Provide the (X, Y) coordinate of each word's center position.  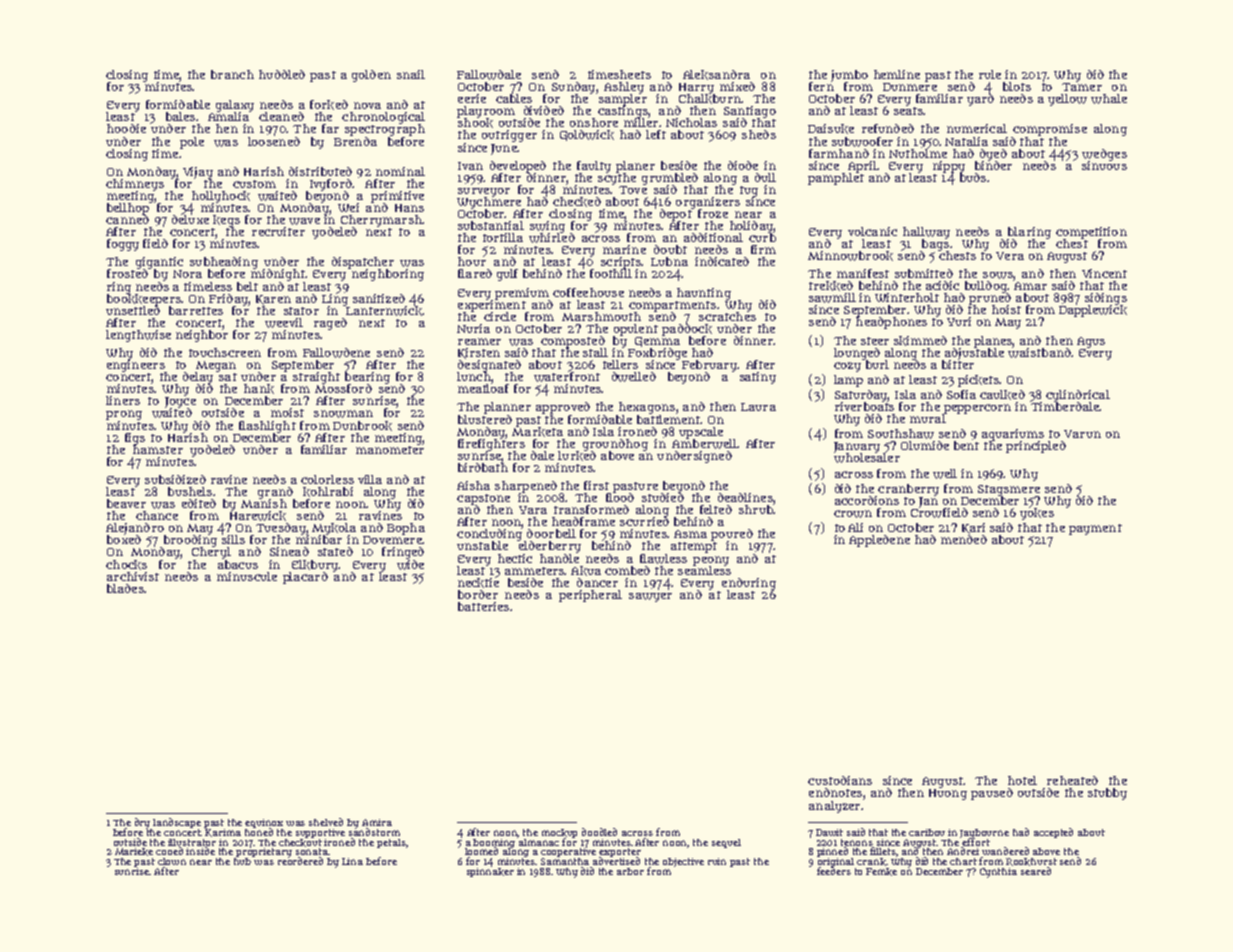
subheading (224, 263)
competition (1091, 233)
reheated (1072, 780)
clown (172, 861)
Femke (881, 872)
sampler (623, 100)
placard (305, 578)
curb (762, 237)
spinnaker (490, 872)
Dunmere (910, 87)
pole (192, 143)
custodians (840, 780)
